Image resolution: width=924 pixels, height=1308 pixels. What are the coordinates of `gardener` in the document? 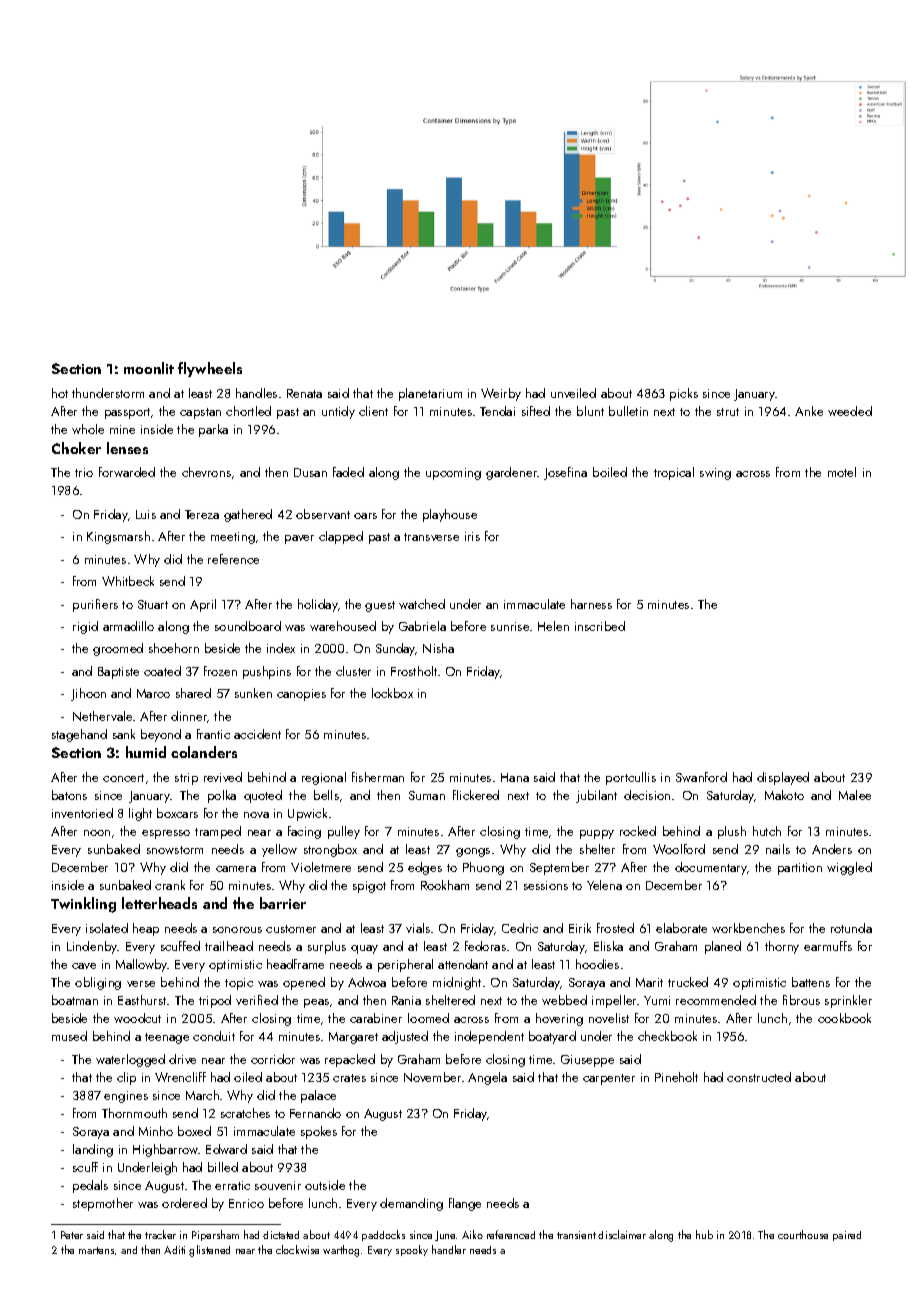 It's located at (512, 473).
